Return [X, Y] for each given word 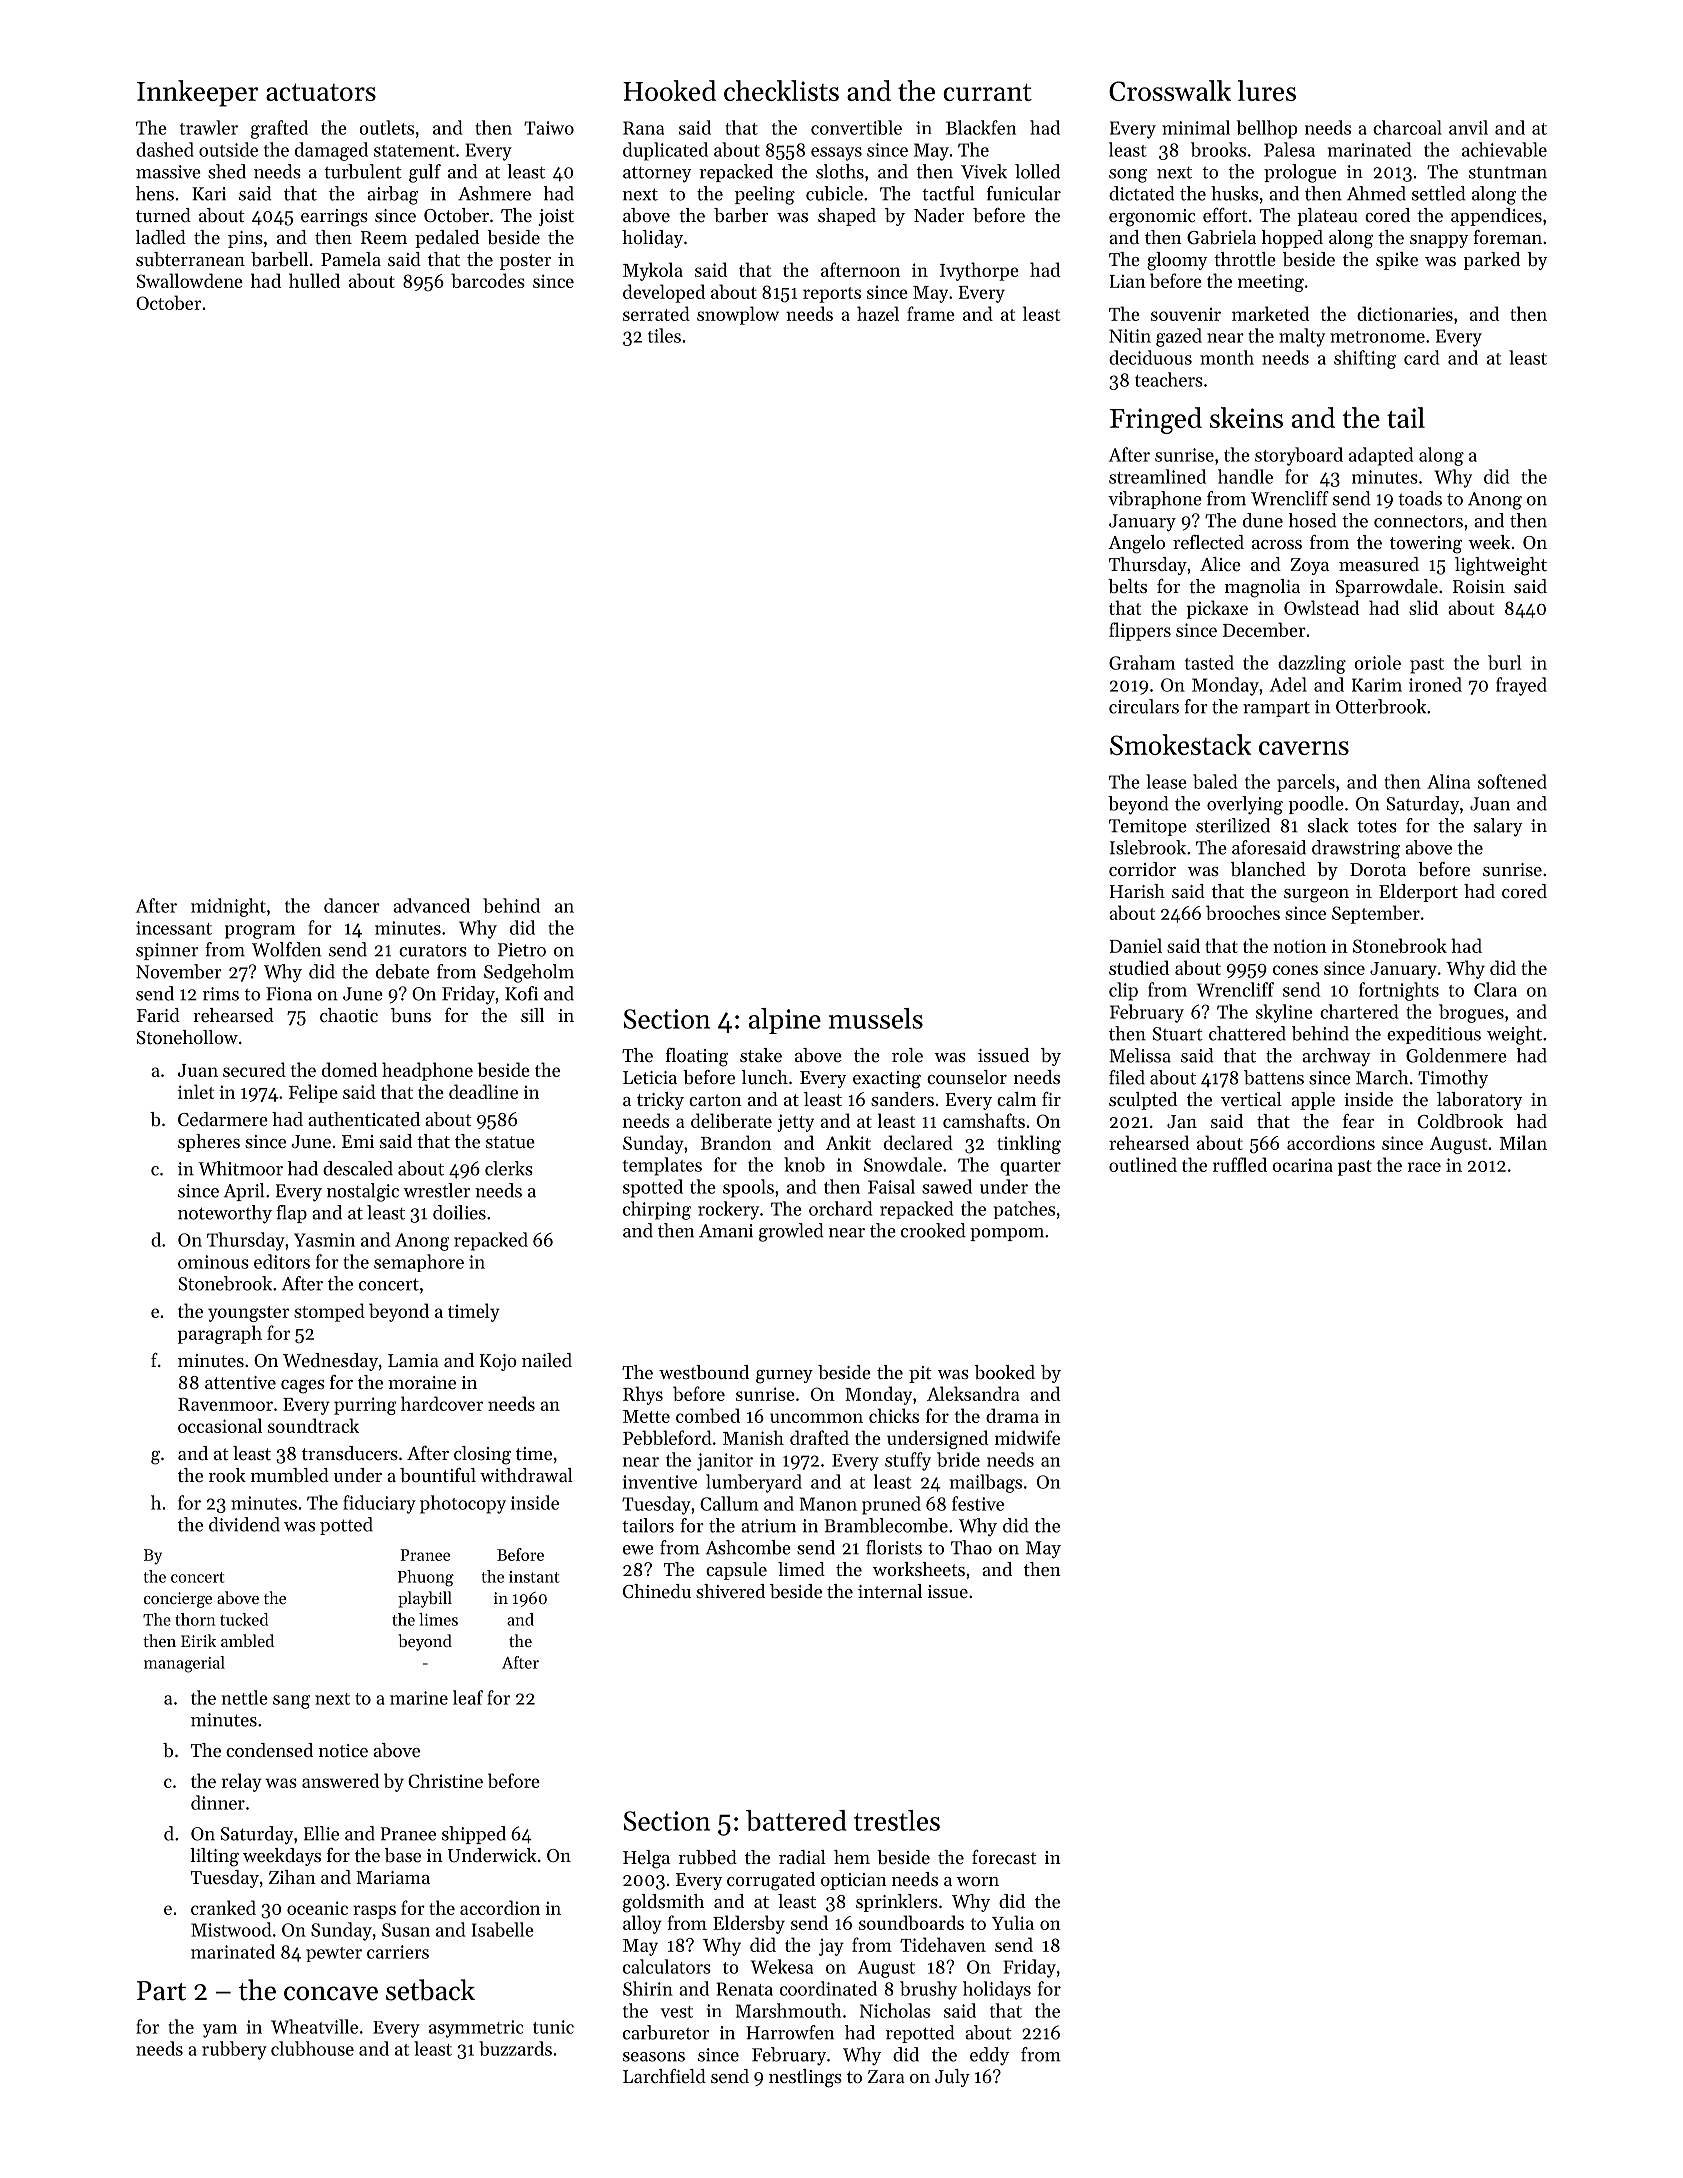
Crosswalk [1170, 90]
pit [920, 1374]
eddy [989, 2056]
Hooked [669, 90]
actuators [321, 92]
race [1424, 1167]
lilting [214, 1857]
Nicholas [895, 2010]
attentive [240, 1382]
